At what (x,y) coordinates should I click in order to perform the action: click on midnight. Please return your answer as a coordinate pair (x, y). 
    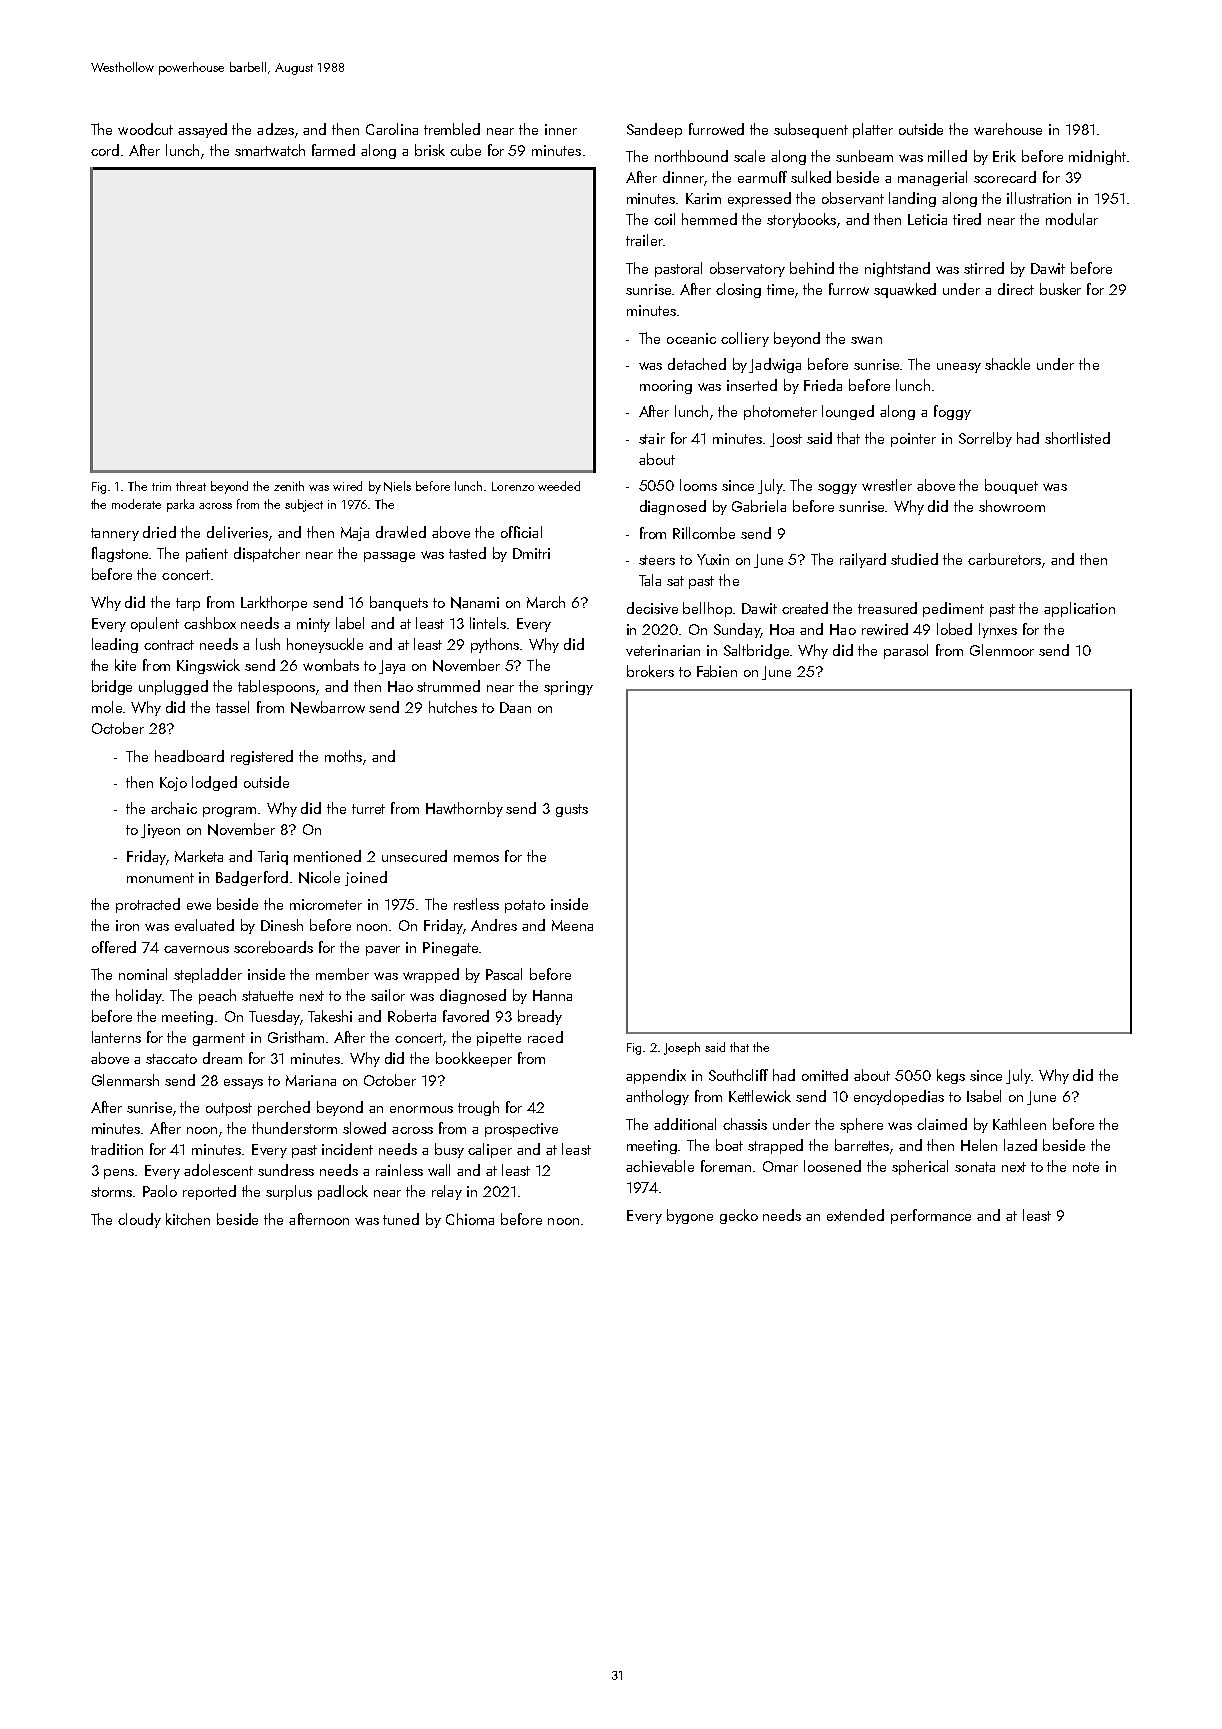
    Looking at the image, I should click on (1097, 157).
